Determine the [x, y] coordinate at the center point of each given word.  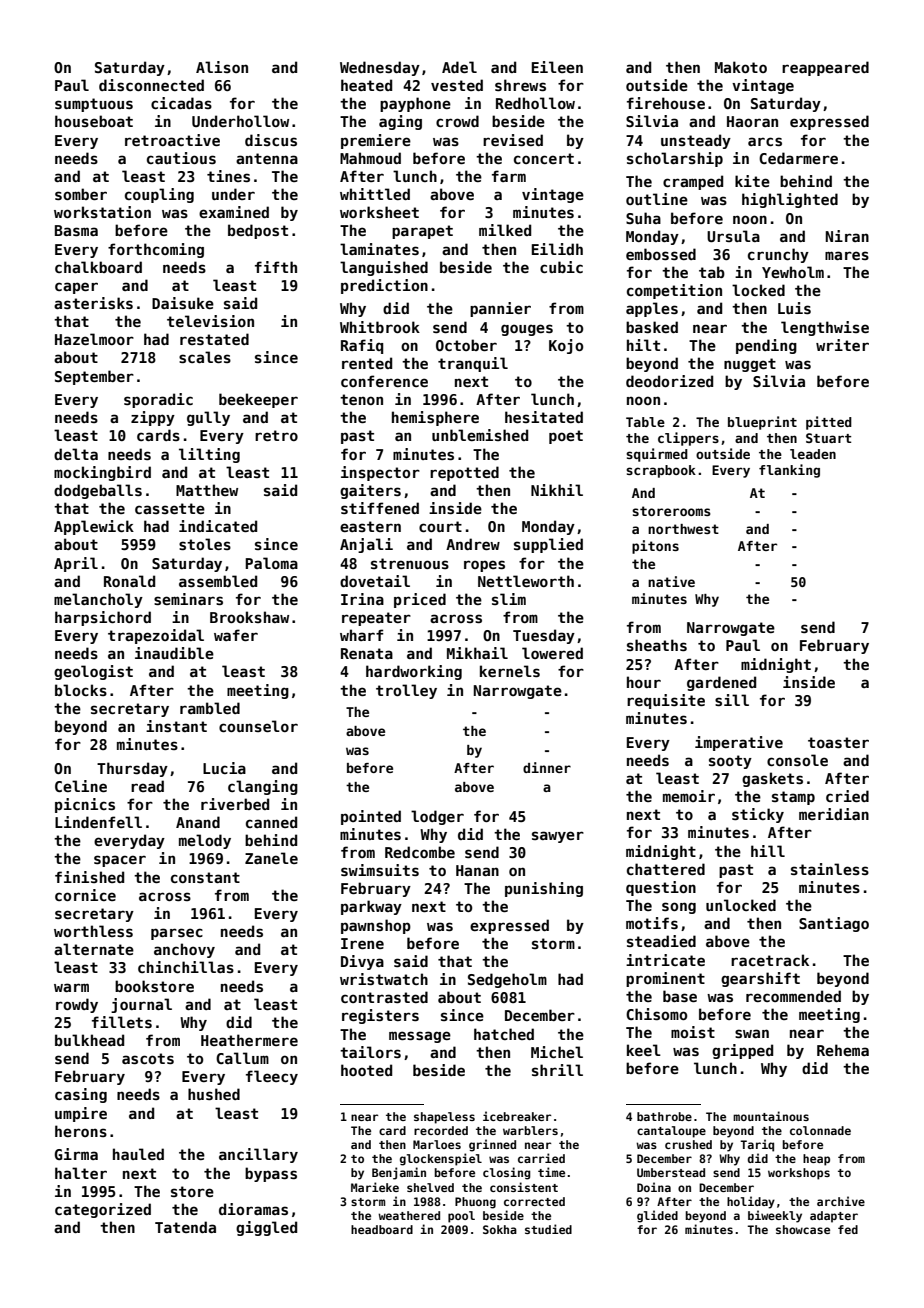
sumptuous [94, 105]
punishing [544, 889]
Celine [81, 786]
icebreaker [517, 1116]
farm [509, 176]
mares [847, 255]
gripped [742, 1051]
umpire [81, 1114]
